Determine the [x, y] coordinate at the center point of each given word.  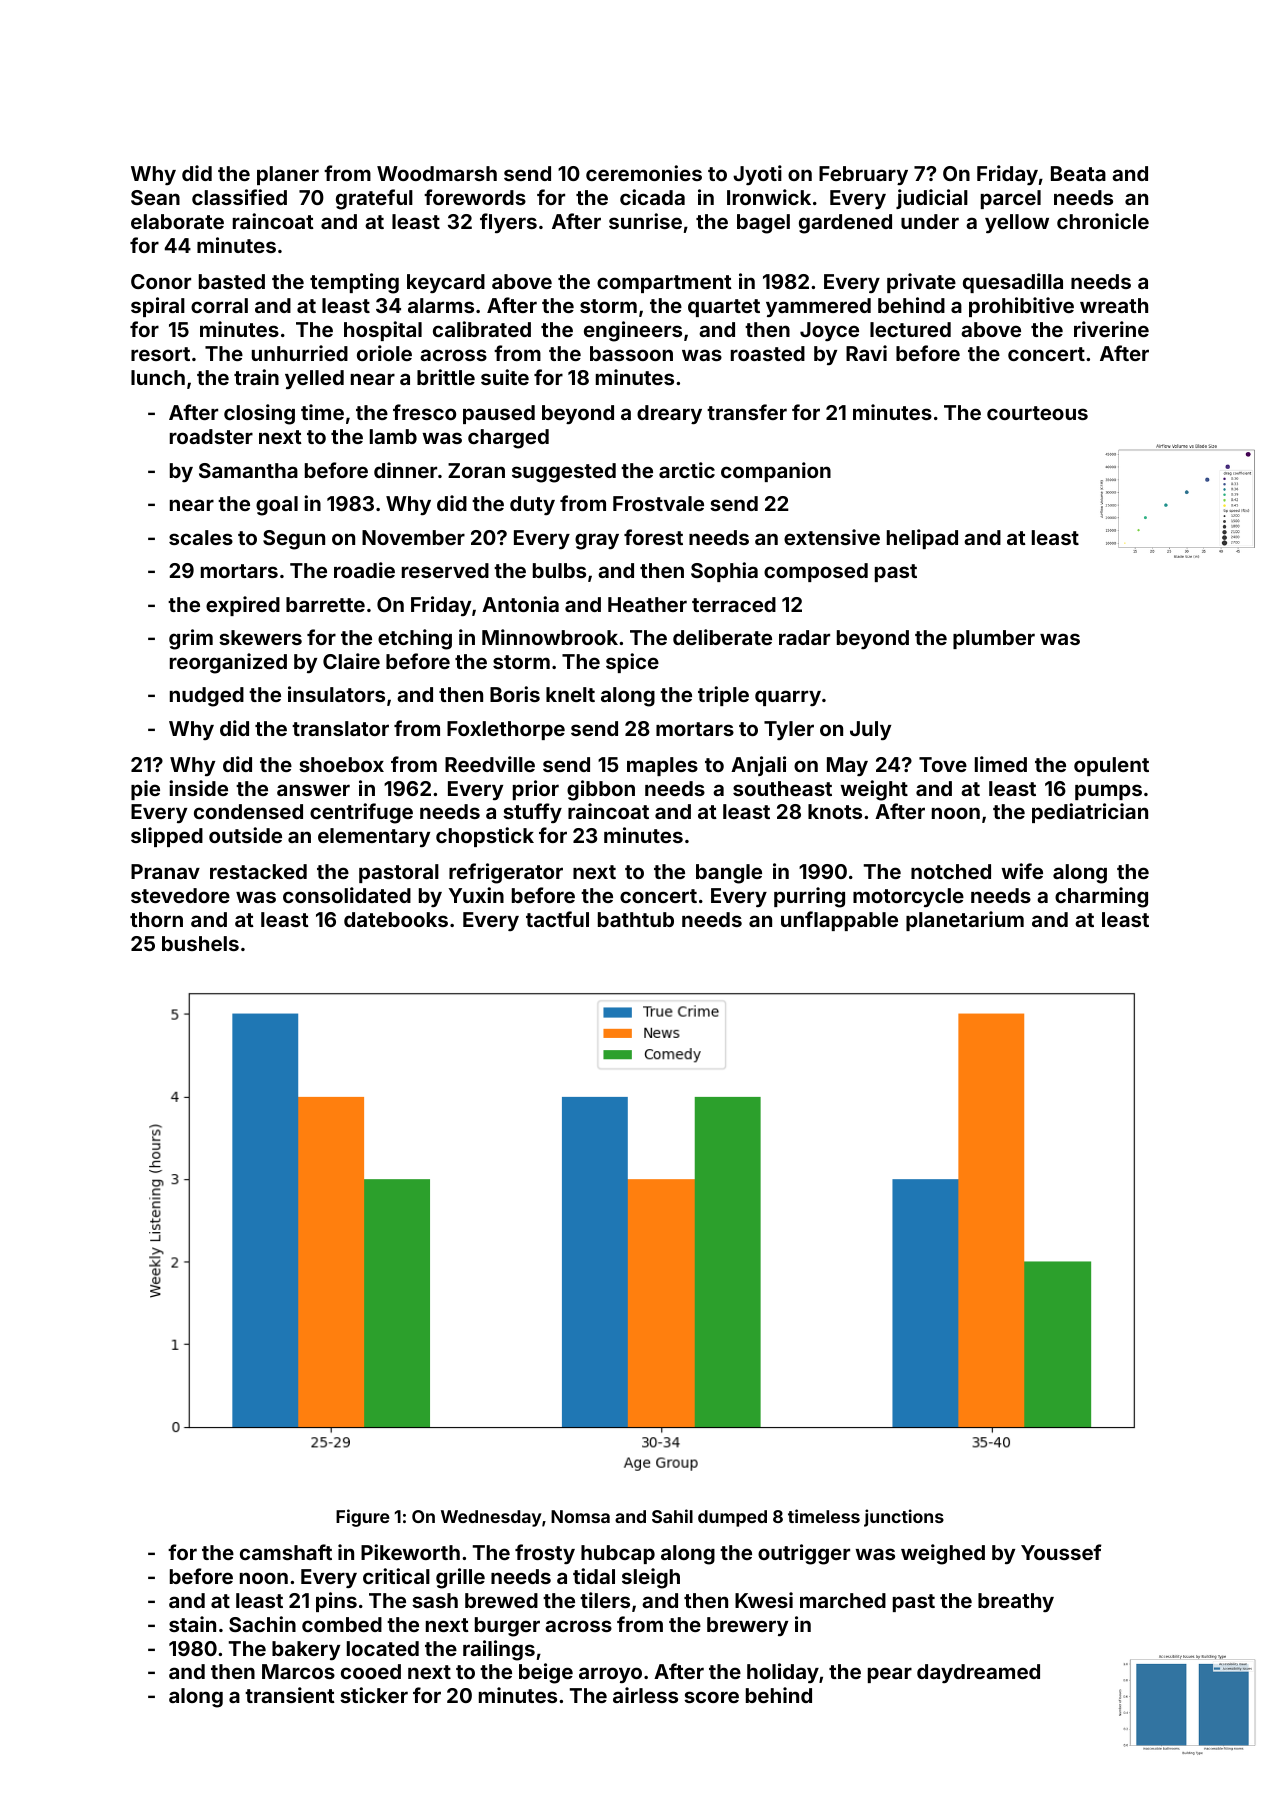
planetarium [965, 921]
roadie [364, 570]
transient [290, 1695]
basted [232, 281]
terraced [734, 604]
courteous [1037, 413]
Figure [363, 1518]
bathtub [636, 919]
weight [874, 790]
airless [645, 1695]
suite [505, 377]
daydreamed [978, 1673]
